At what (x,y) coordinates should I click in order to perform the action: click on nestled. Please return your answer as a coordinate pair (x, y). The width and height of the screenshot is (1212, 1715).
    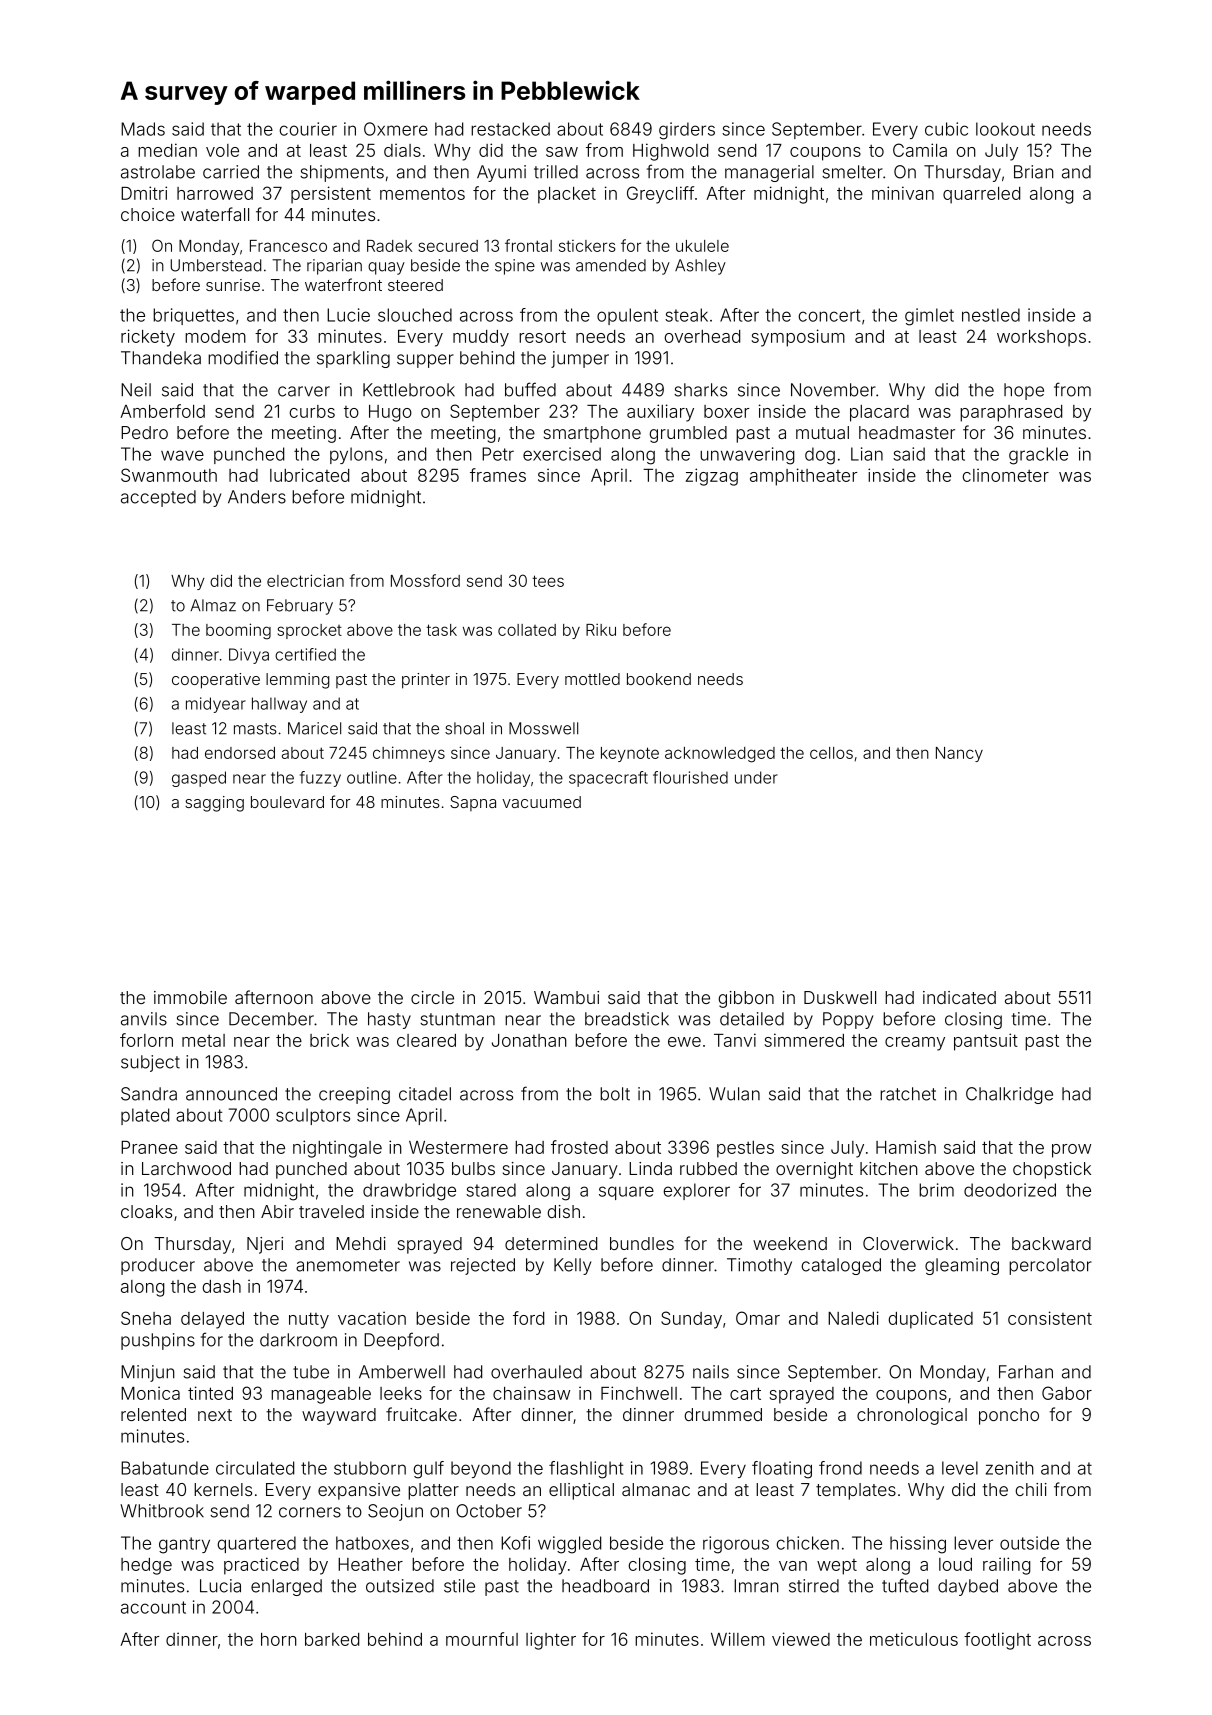
    Looking at the image, I should click on (991, 315).
